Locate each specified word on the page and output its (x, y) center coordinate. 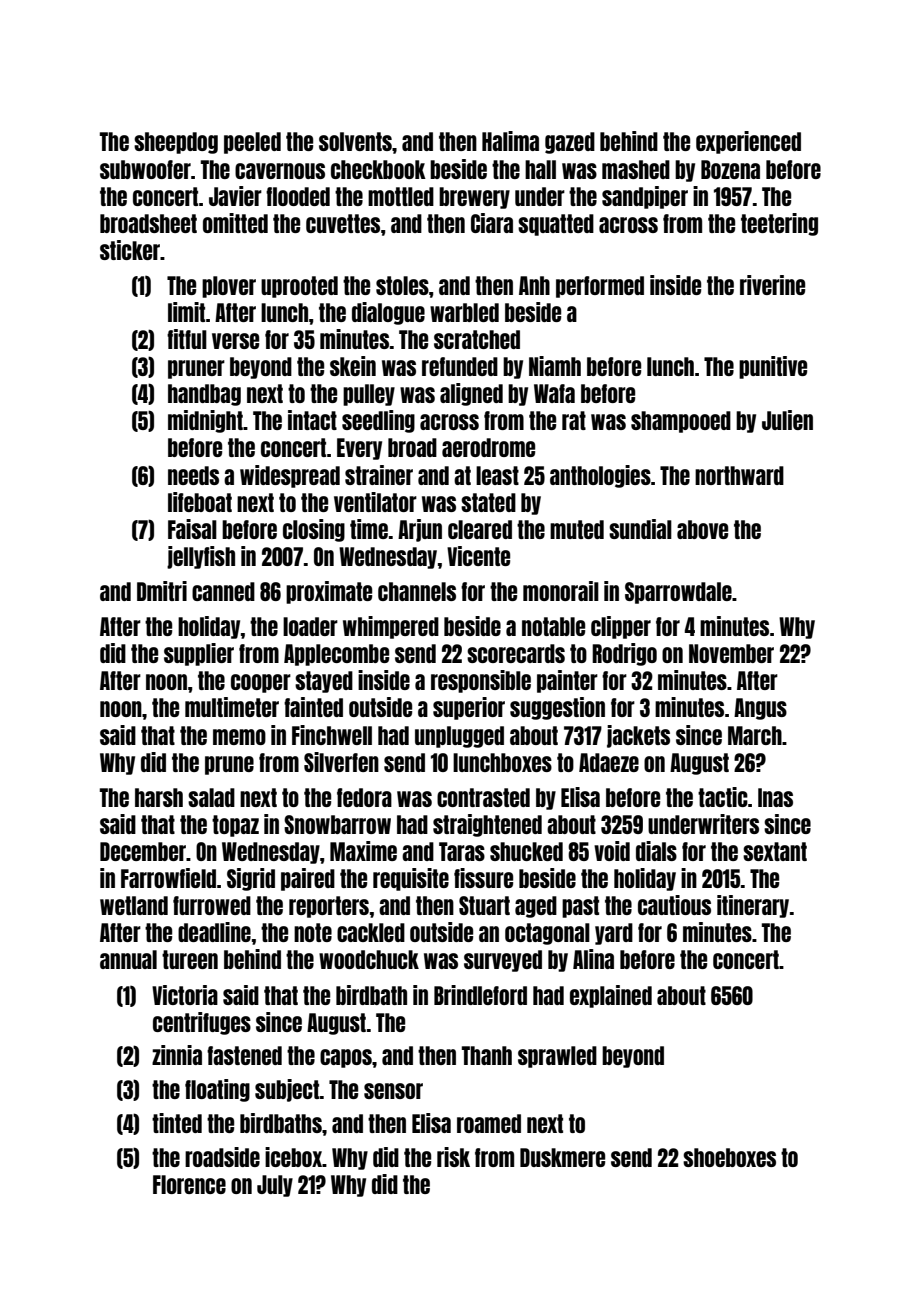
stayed (324, 682)
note (313, 932)
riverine (772, 285)
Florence (189, 1184)
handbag (204, 395)
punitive (773, 367)
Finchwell (332, 735)
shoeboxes (729, 1157)
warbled (464, 312)
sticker (130, 250)
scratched (477, 339)
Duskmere (562, 1157)
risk (453, 1157)
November (731, 653)
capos (346, 1058)
